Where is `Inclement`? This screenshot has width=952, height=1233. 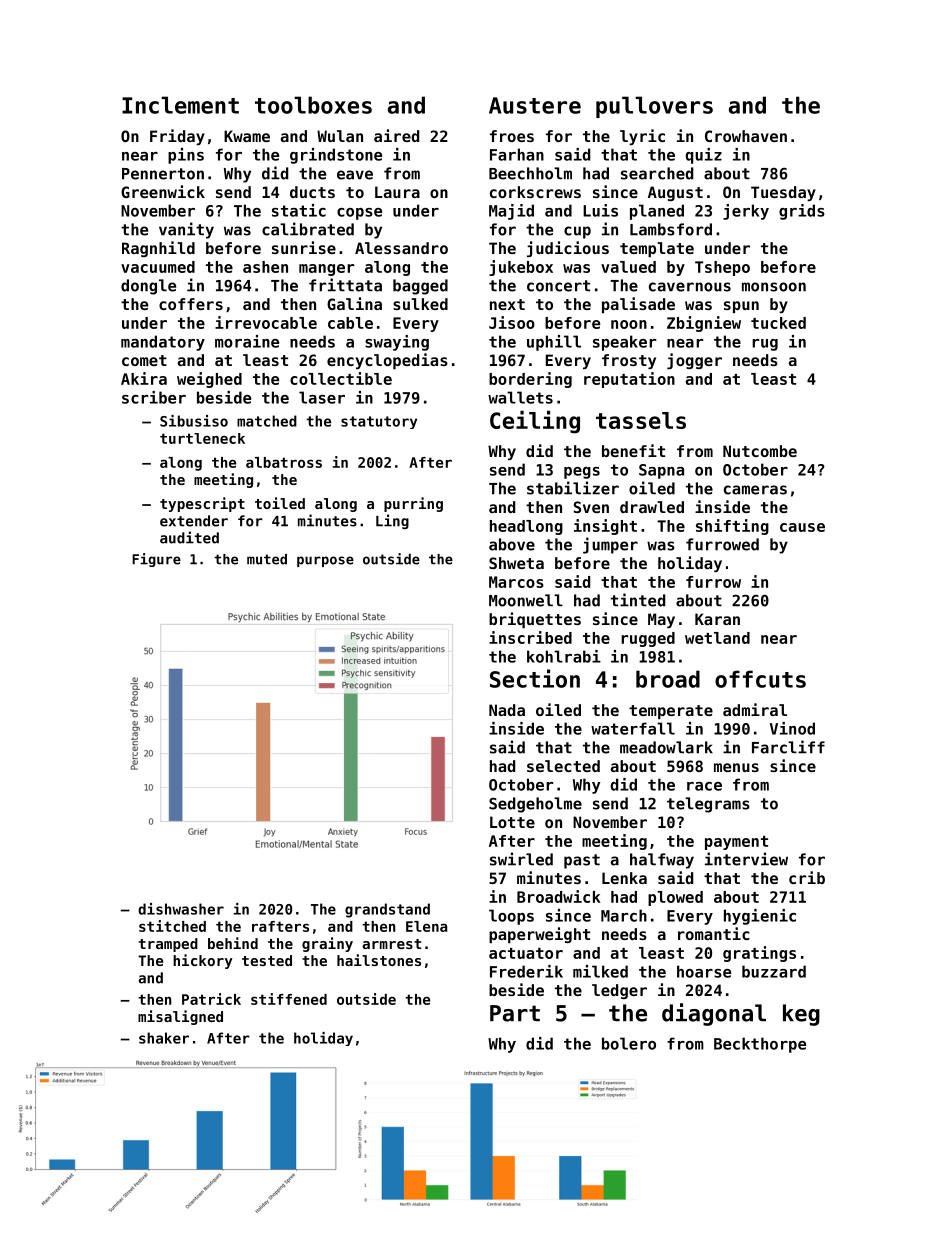
Inclement is located at coordinates (180, 105).
